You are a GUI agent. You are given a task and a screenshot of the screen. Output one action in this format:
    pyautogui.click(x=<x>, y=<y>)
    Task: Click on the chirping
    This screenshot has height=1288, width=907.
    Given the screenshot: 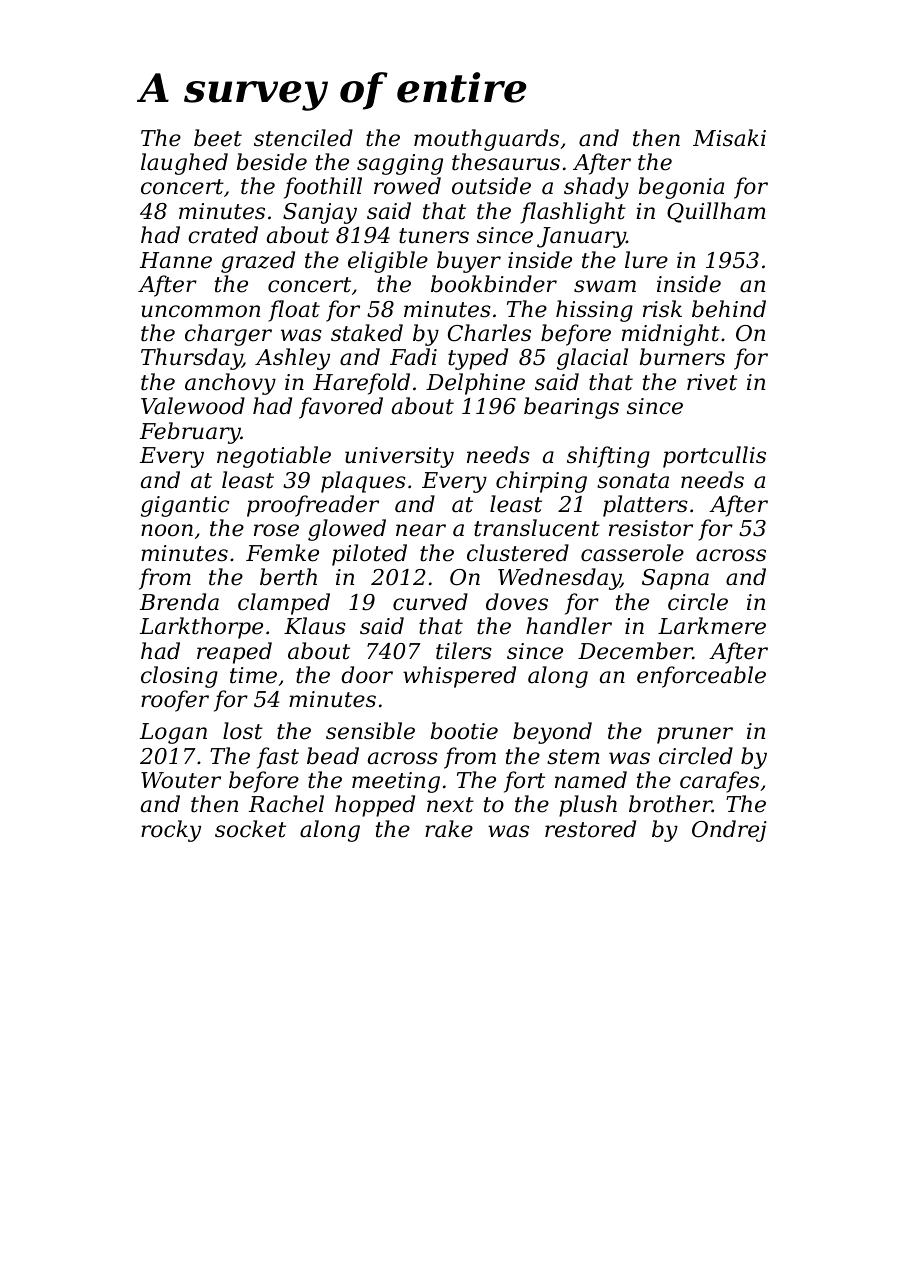 What is the action you would take?
    pyautogui.click(x=541, y=482)
